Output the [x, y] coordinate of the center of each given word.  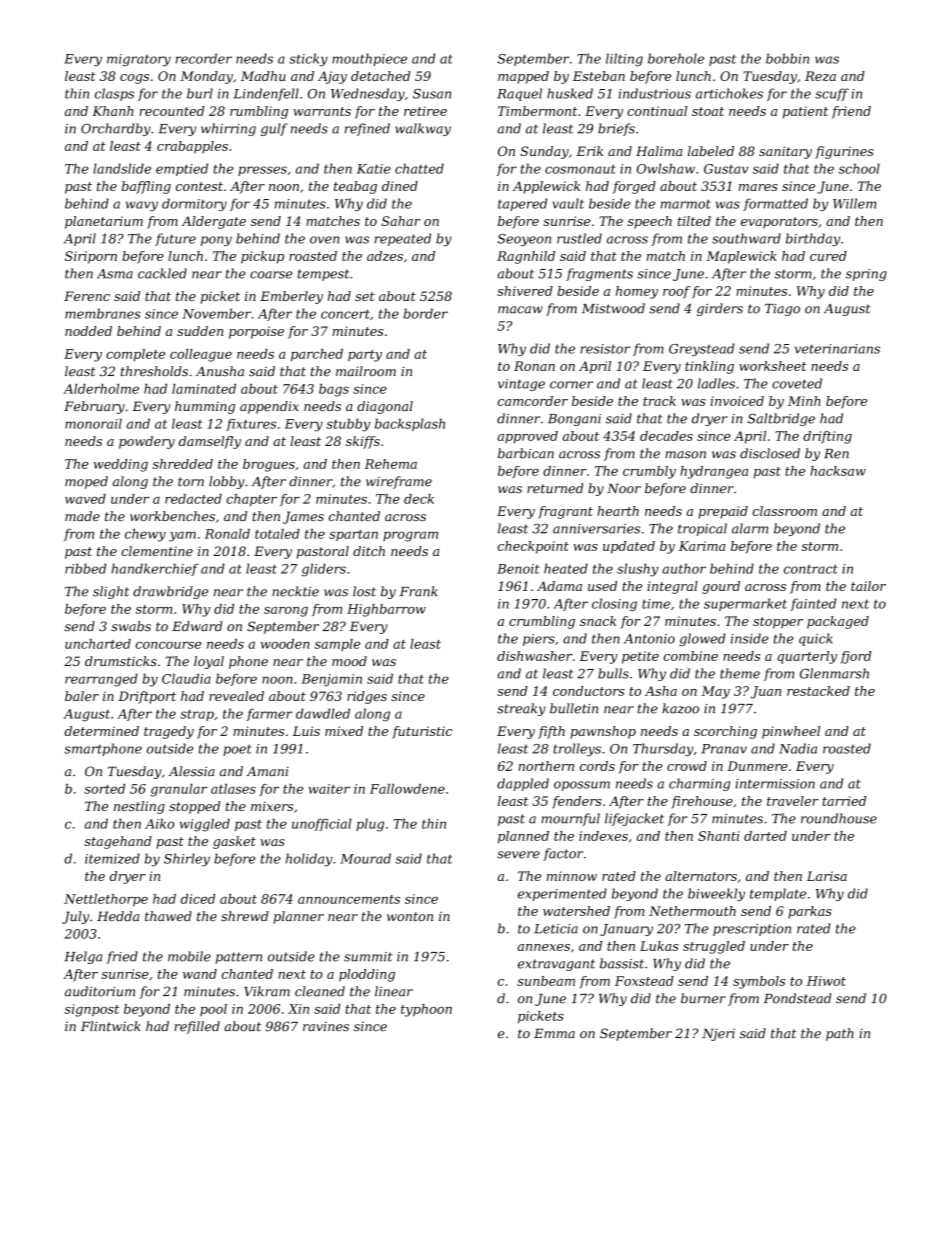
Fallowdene [407, 789]
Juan [766, 692]
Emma [554, 1033]
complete [135, 355]
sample [337, 645]
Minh [804, 401]
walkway [423, 129]
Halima [659, 151]
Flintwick [111, 1026]
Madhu [263, 76]
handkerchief [155, 569]
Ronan [534, 366]
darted [765, 836]
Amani [268, 771]
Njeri [718, 1034]
